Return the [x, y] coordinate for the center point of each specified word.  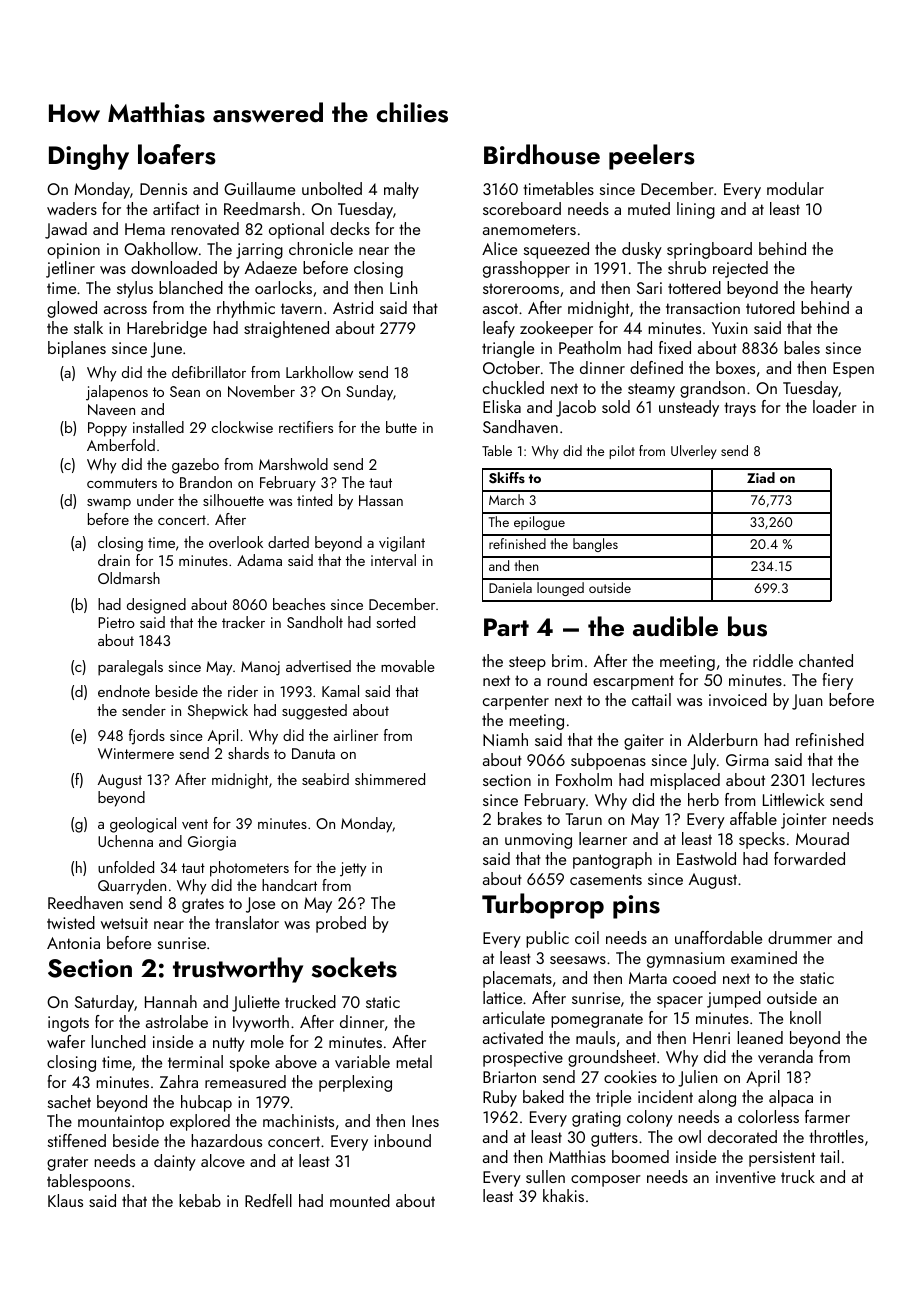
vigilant [402, 544]
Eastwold [706, 858]
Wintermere [136, 753]
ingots [68, 1024]
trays [740, 409]
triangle [508, 349]
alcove [223, 1160]
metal [414, 1061]
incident [665, 1096]
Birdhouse [542, 154]
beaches [299, 604]
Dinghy [89, 157]
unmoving [538, 841]
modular [795, 188]
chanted [826, 660]
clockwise [242, 427]
